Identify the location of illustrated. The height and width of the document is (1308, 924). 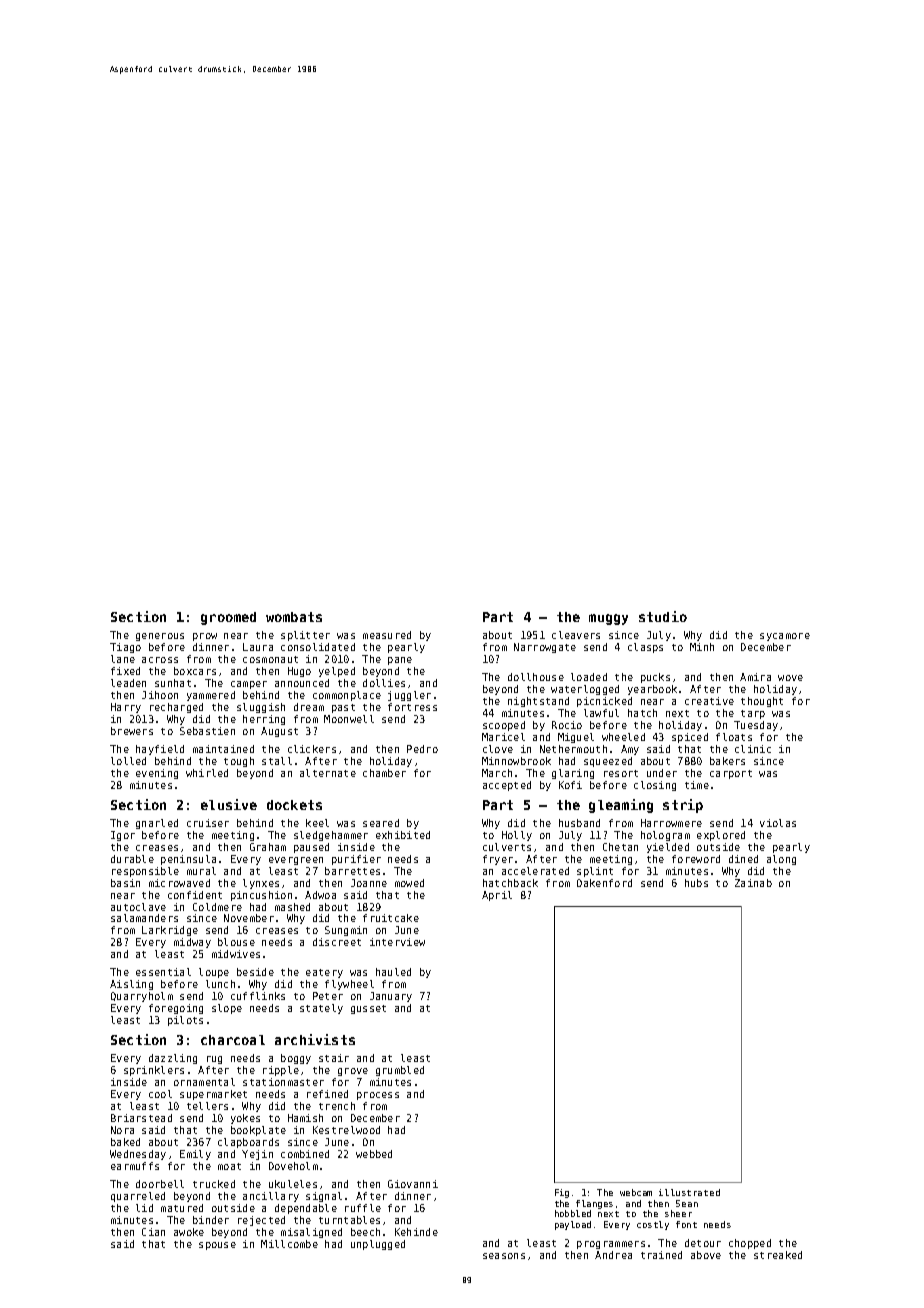
(689, 1192).
